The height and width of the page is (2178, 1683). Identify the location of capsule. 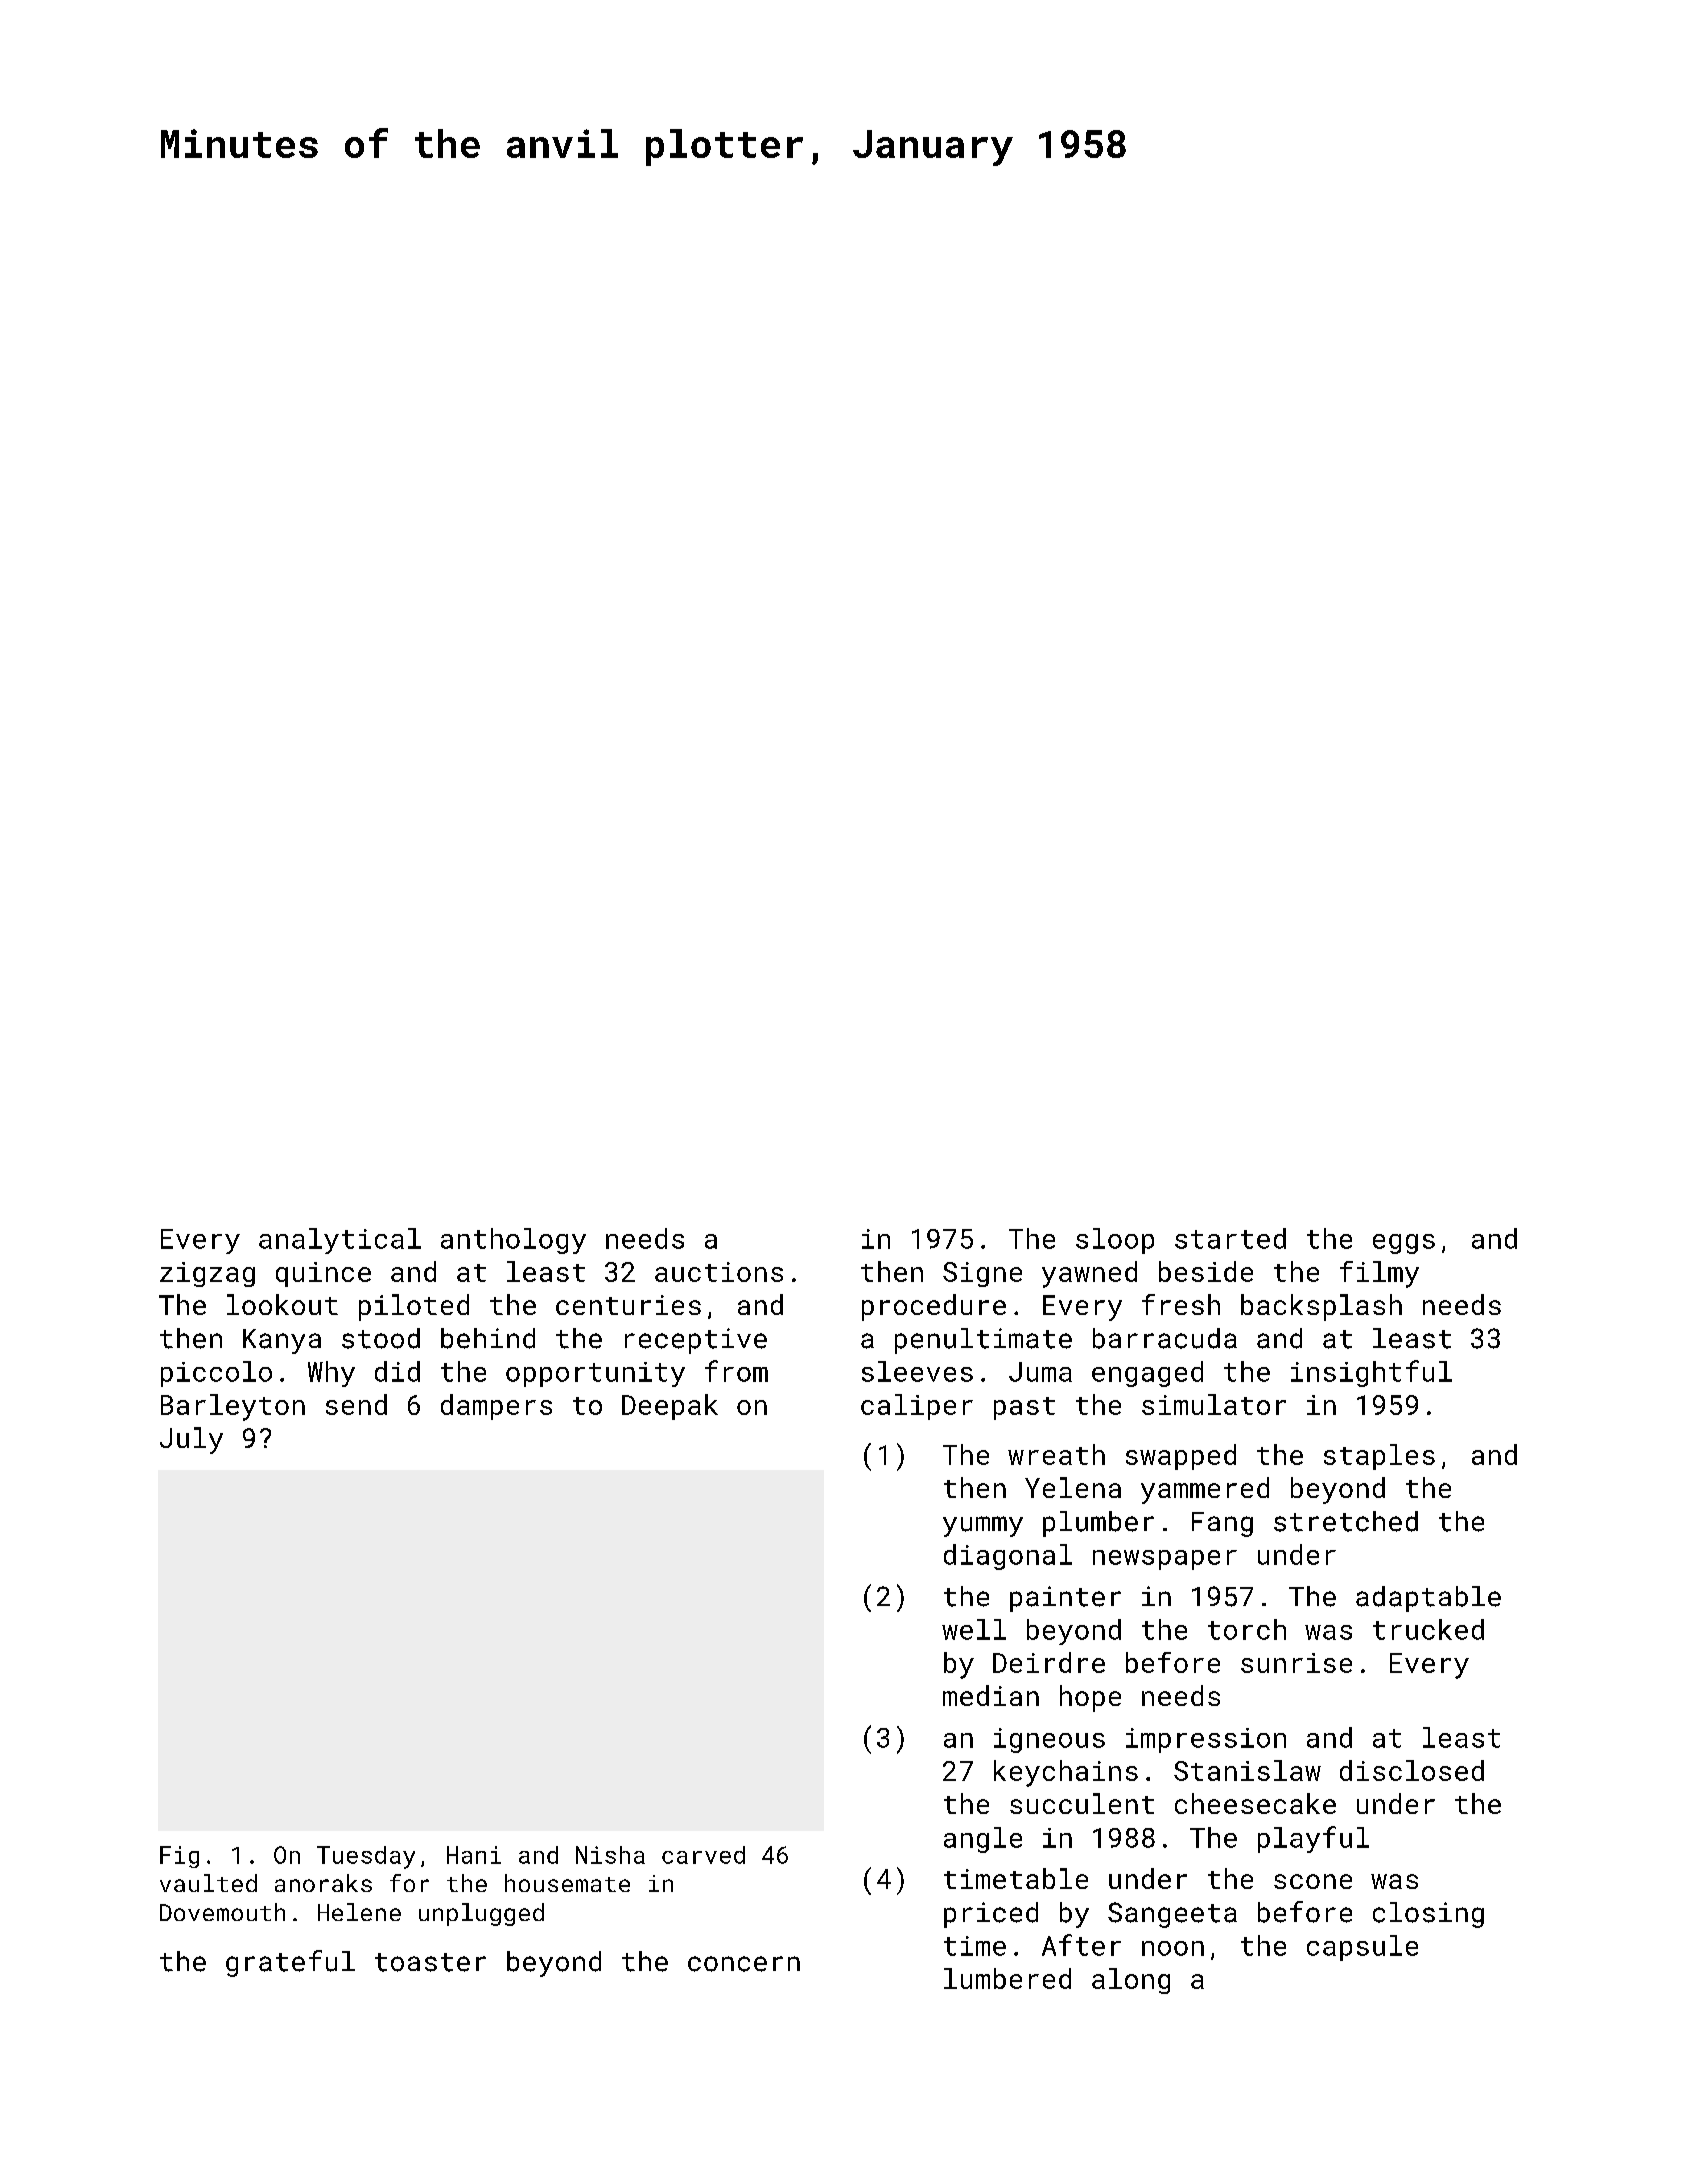
(1362, 1948).
